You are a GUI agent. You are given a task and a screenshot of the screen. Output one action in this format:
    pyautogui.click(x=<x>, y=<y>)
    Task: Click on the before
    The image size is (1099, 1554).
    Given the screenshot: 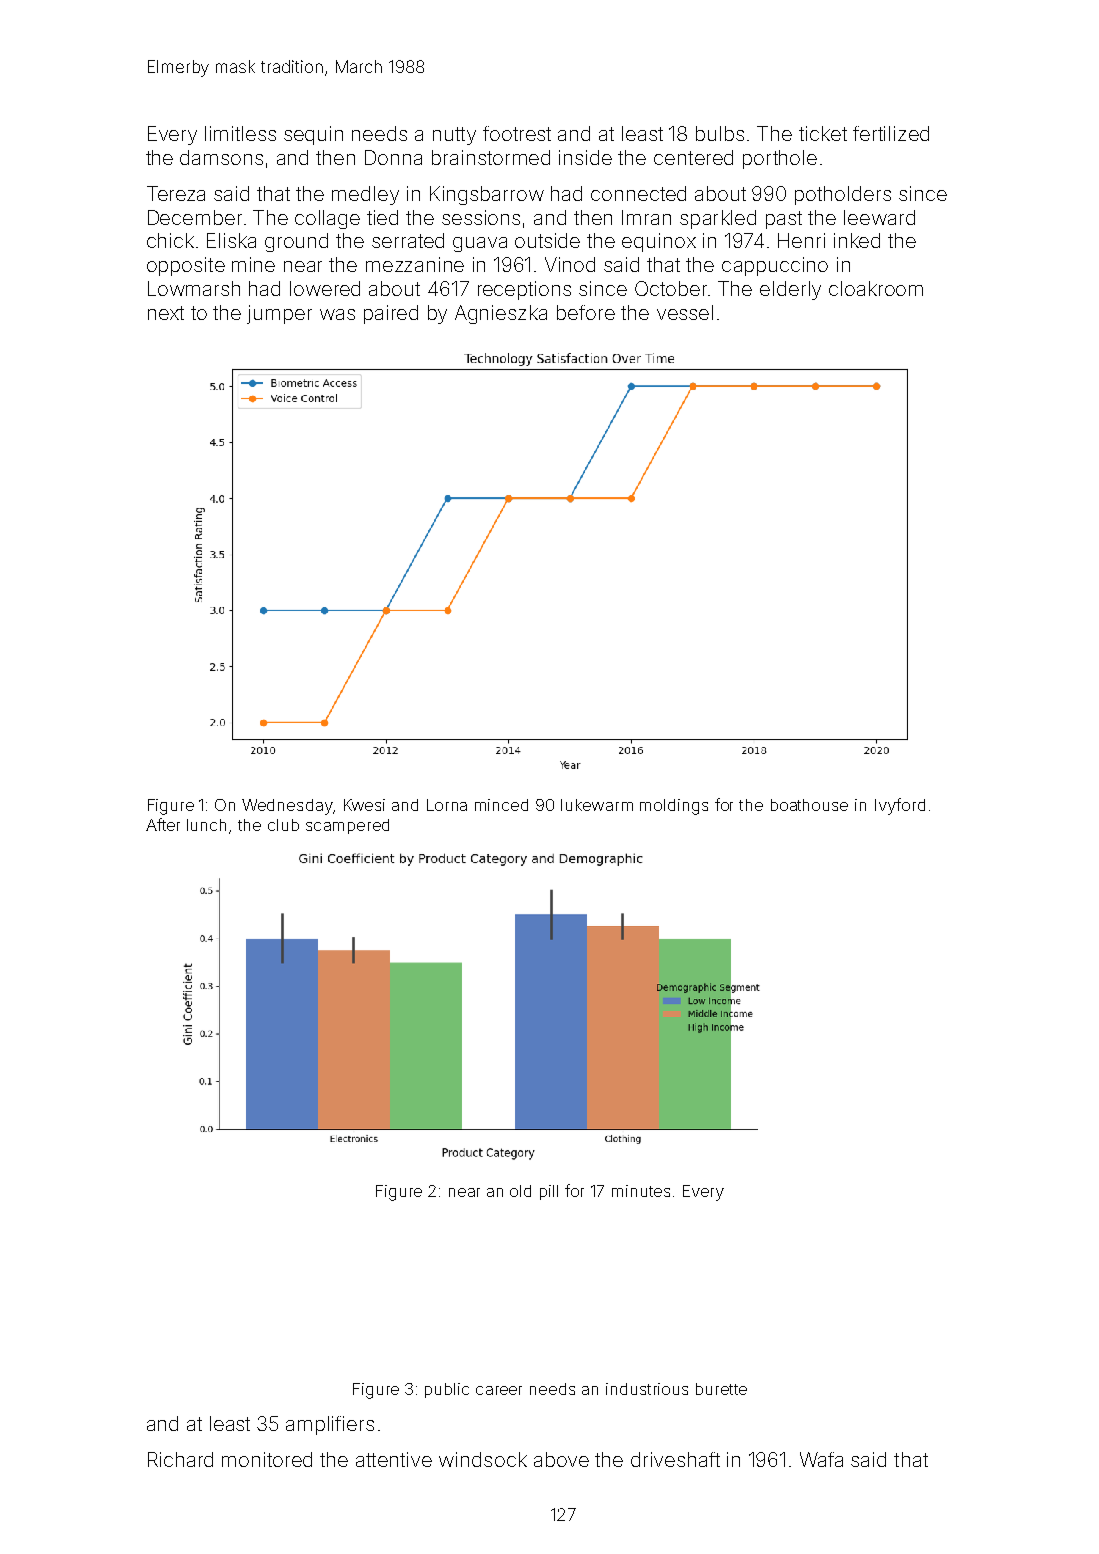 What is the action you would take?
    pyautogui.click(x=586, y=312)
